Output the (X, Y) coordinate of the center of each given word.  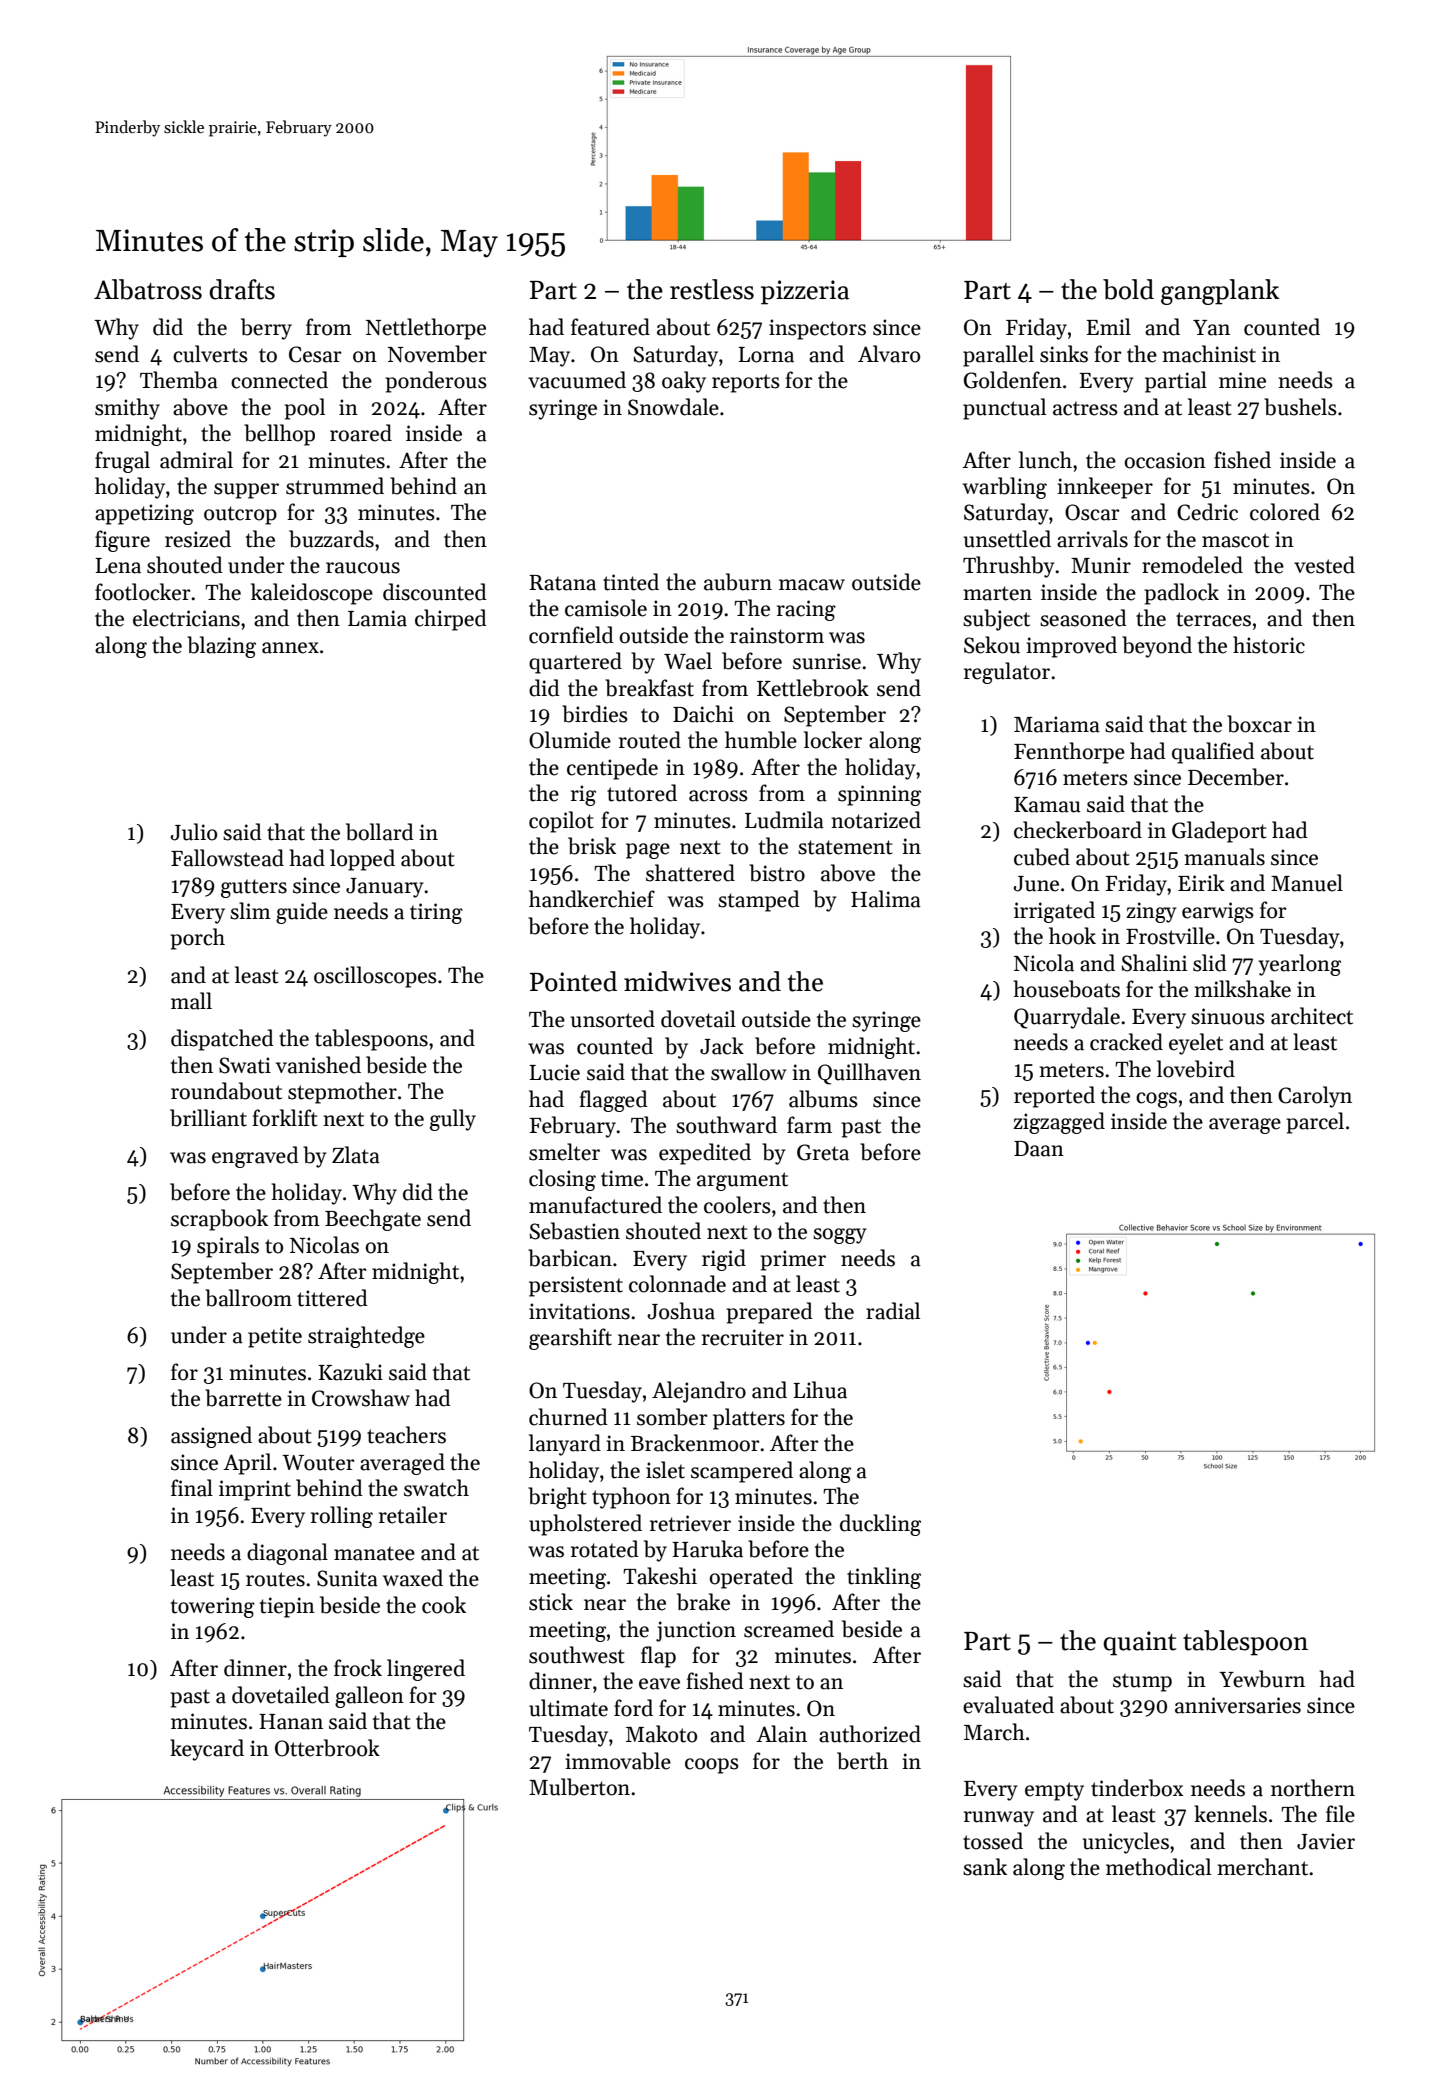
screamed (789, 1629)
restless (712, 289)
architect (1312, 1016)
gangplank (1220, 292)
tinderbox (1137, 1788)
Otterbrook (327, 1748)
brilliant (208, 1118)
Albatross (148, 289)
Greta (823, 1152)
